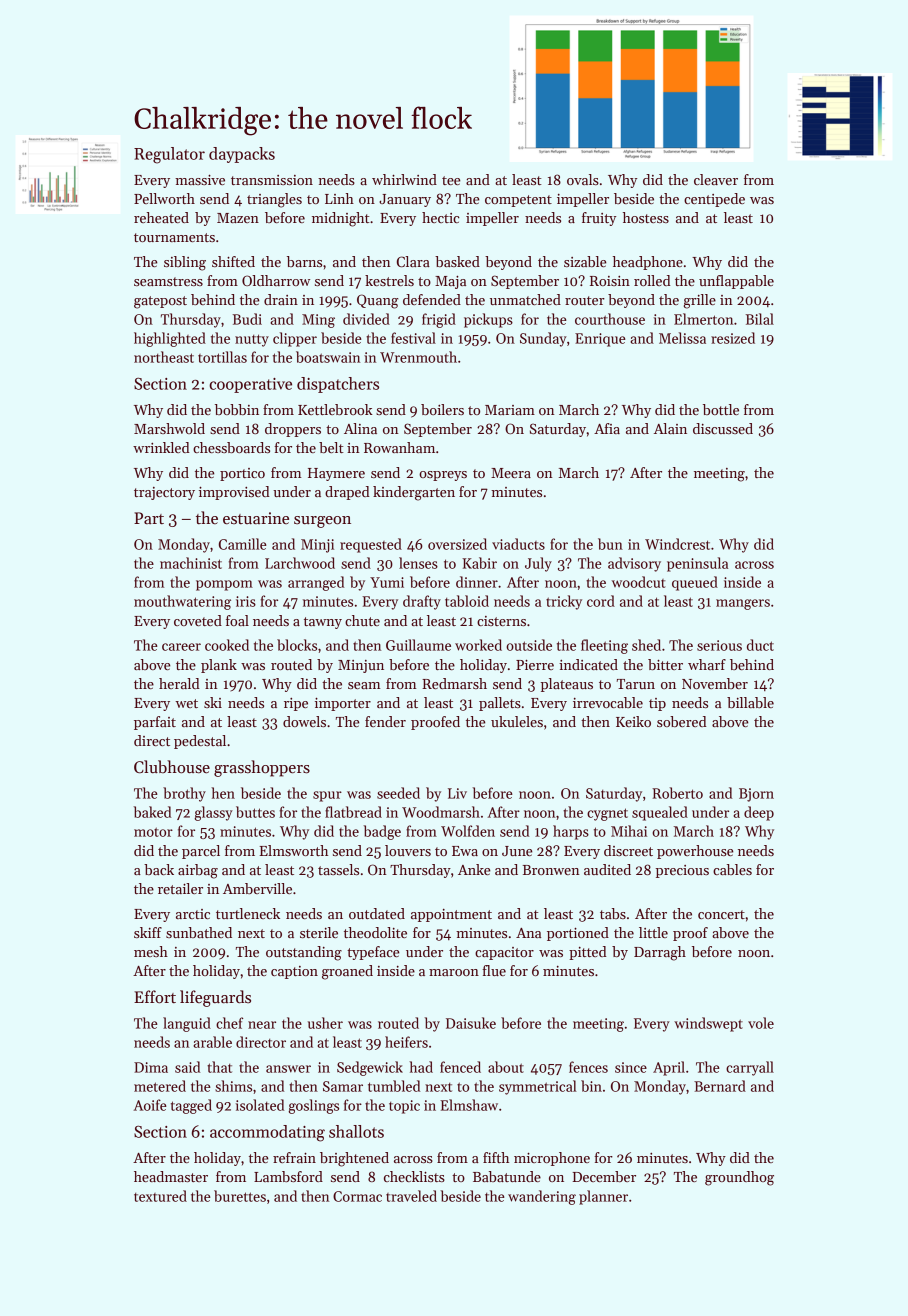  What do you see at coordinates (511, 473) in the page?
I see `Meera` at bounding box center [511, 473].
